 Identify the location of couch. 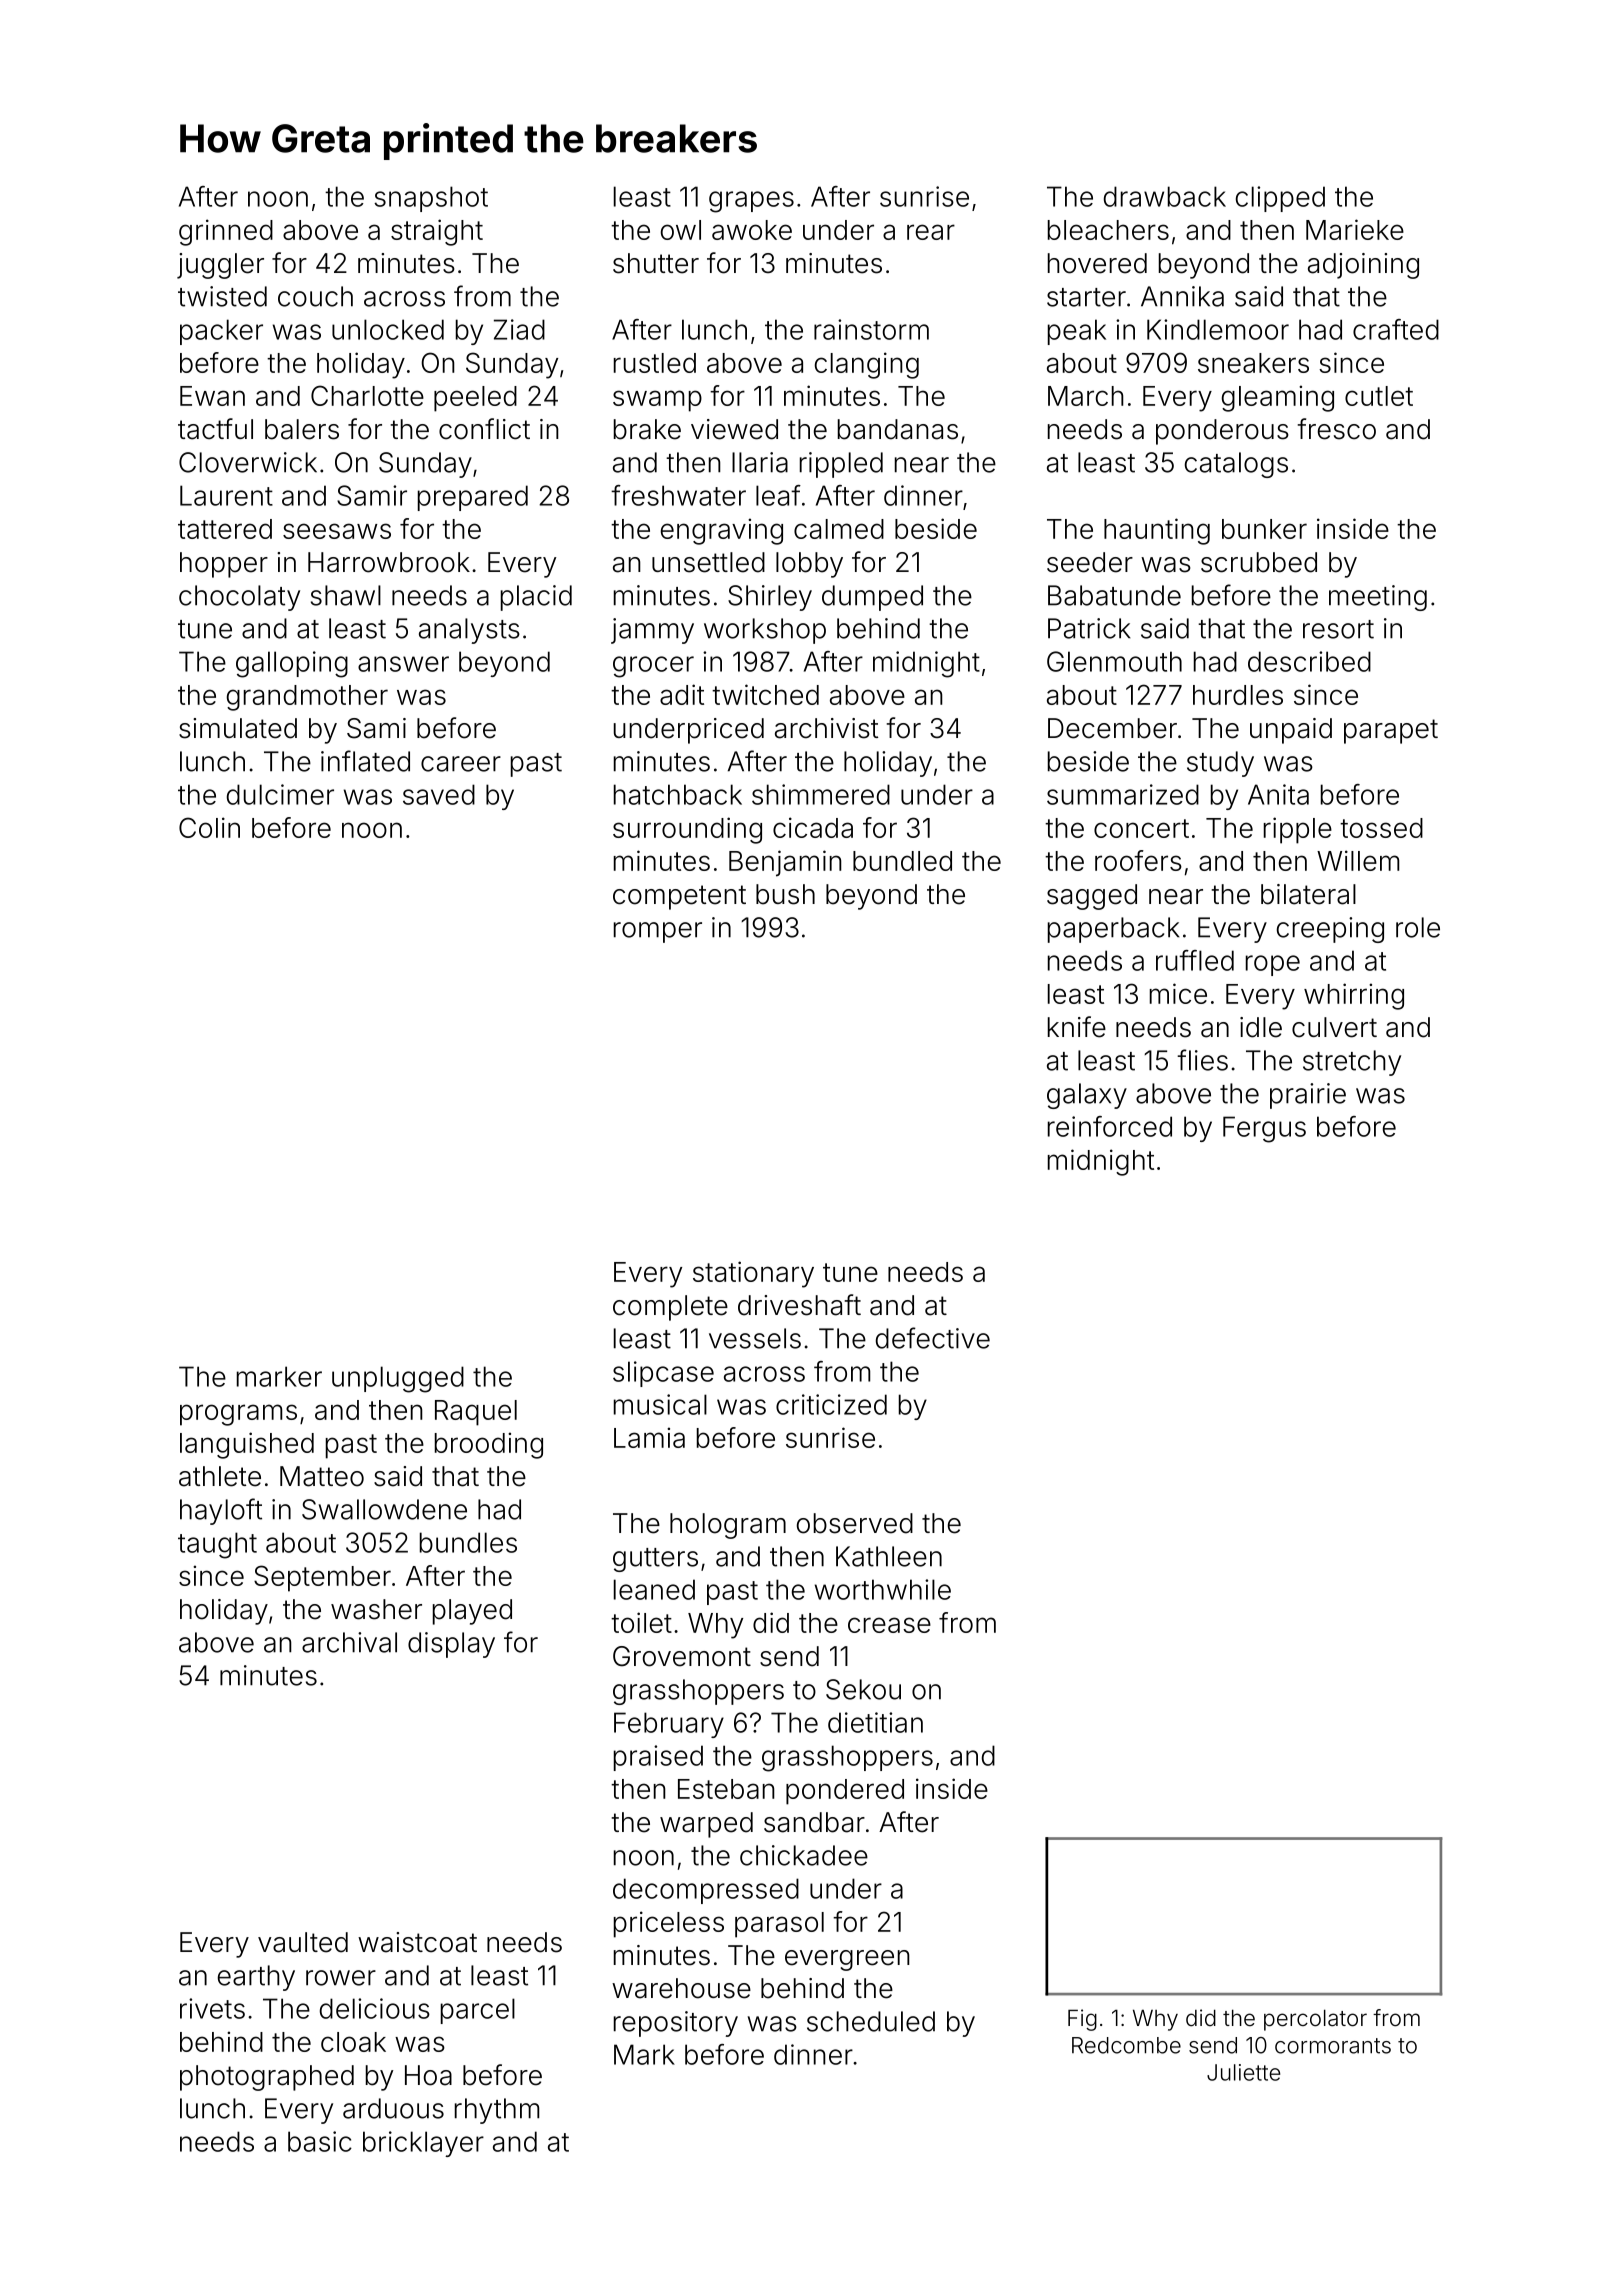
(315, 296).
